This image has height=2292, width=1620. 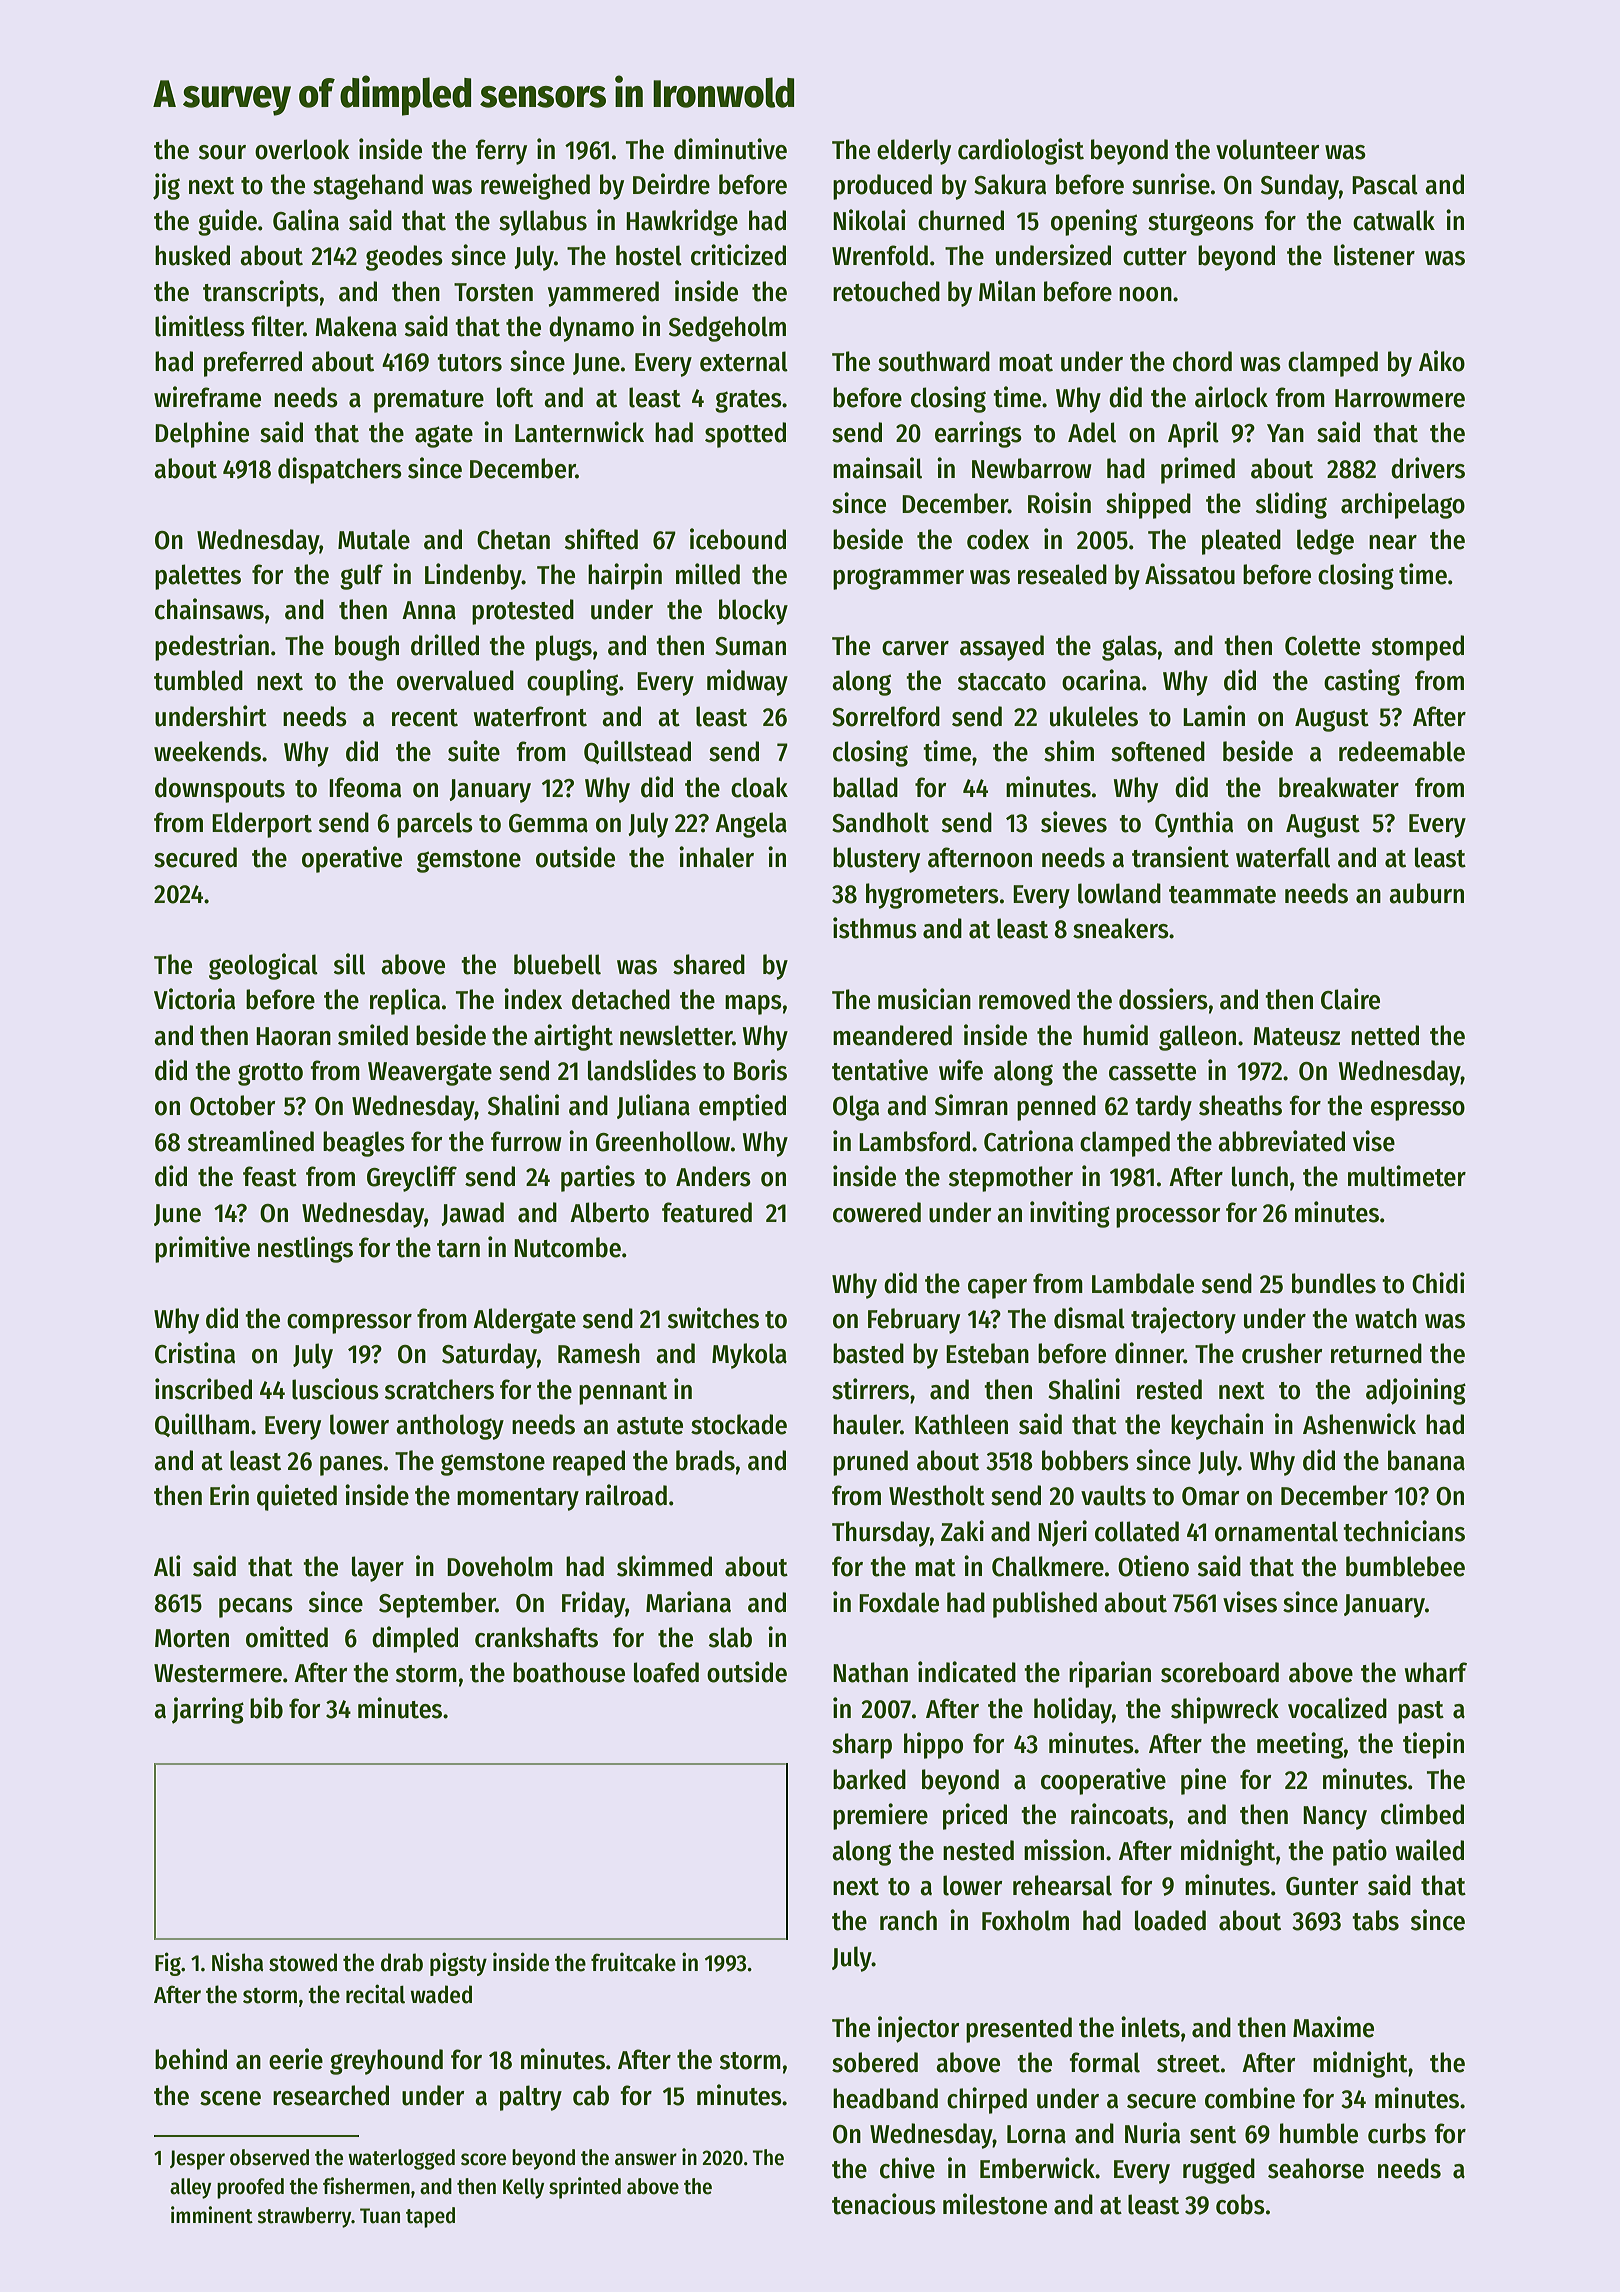 I want to click on compressor, so click(x=349, y=1324).
